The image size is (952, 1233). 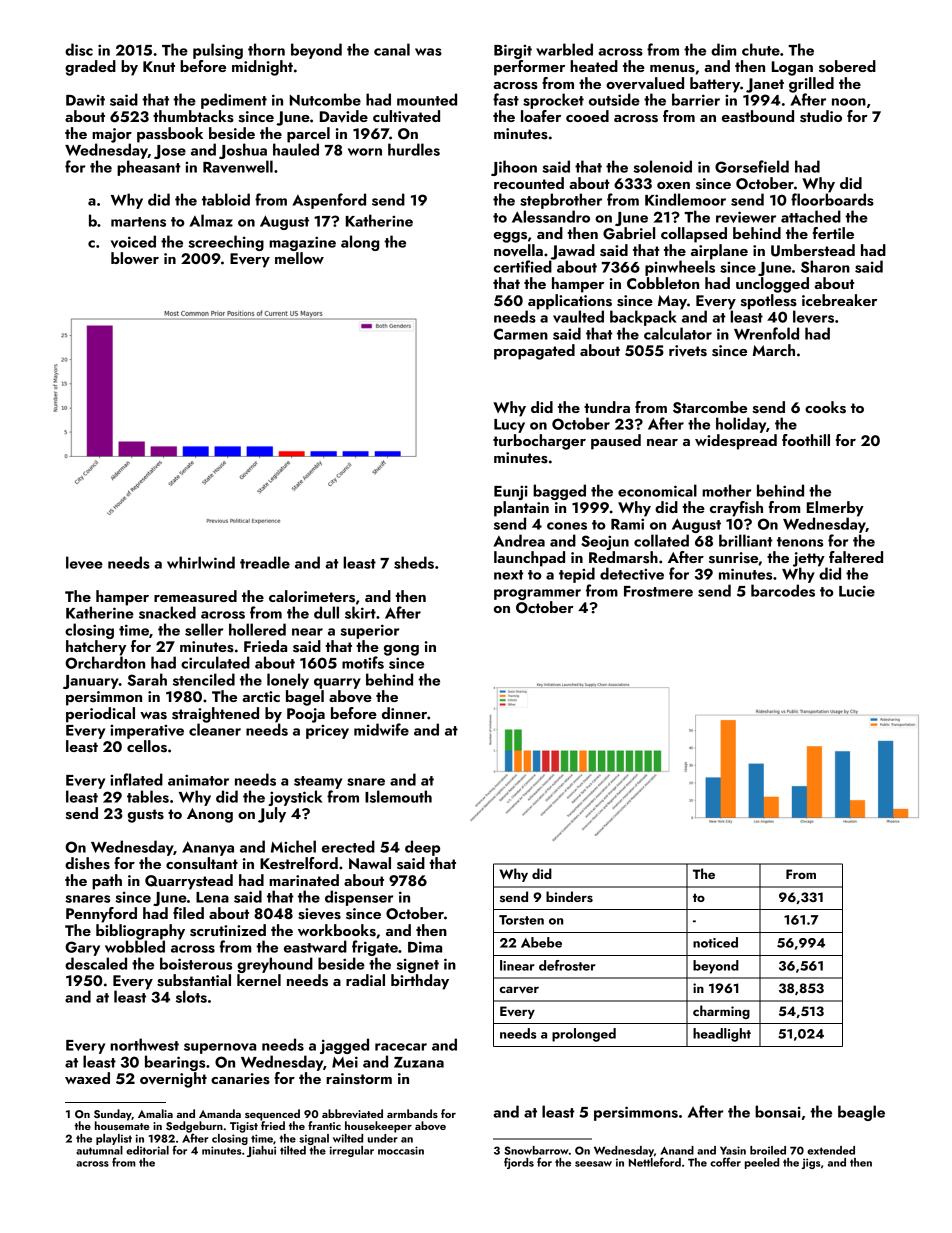 I want to click on pulsing, so click(x=218, y=51).
